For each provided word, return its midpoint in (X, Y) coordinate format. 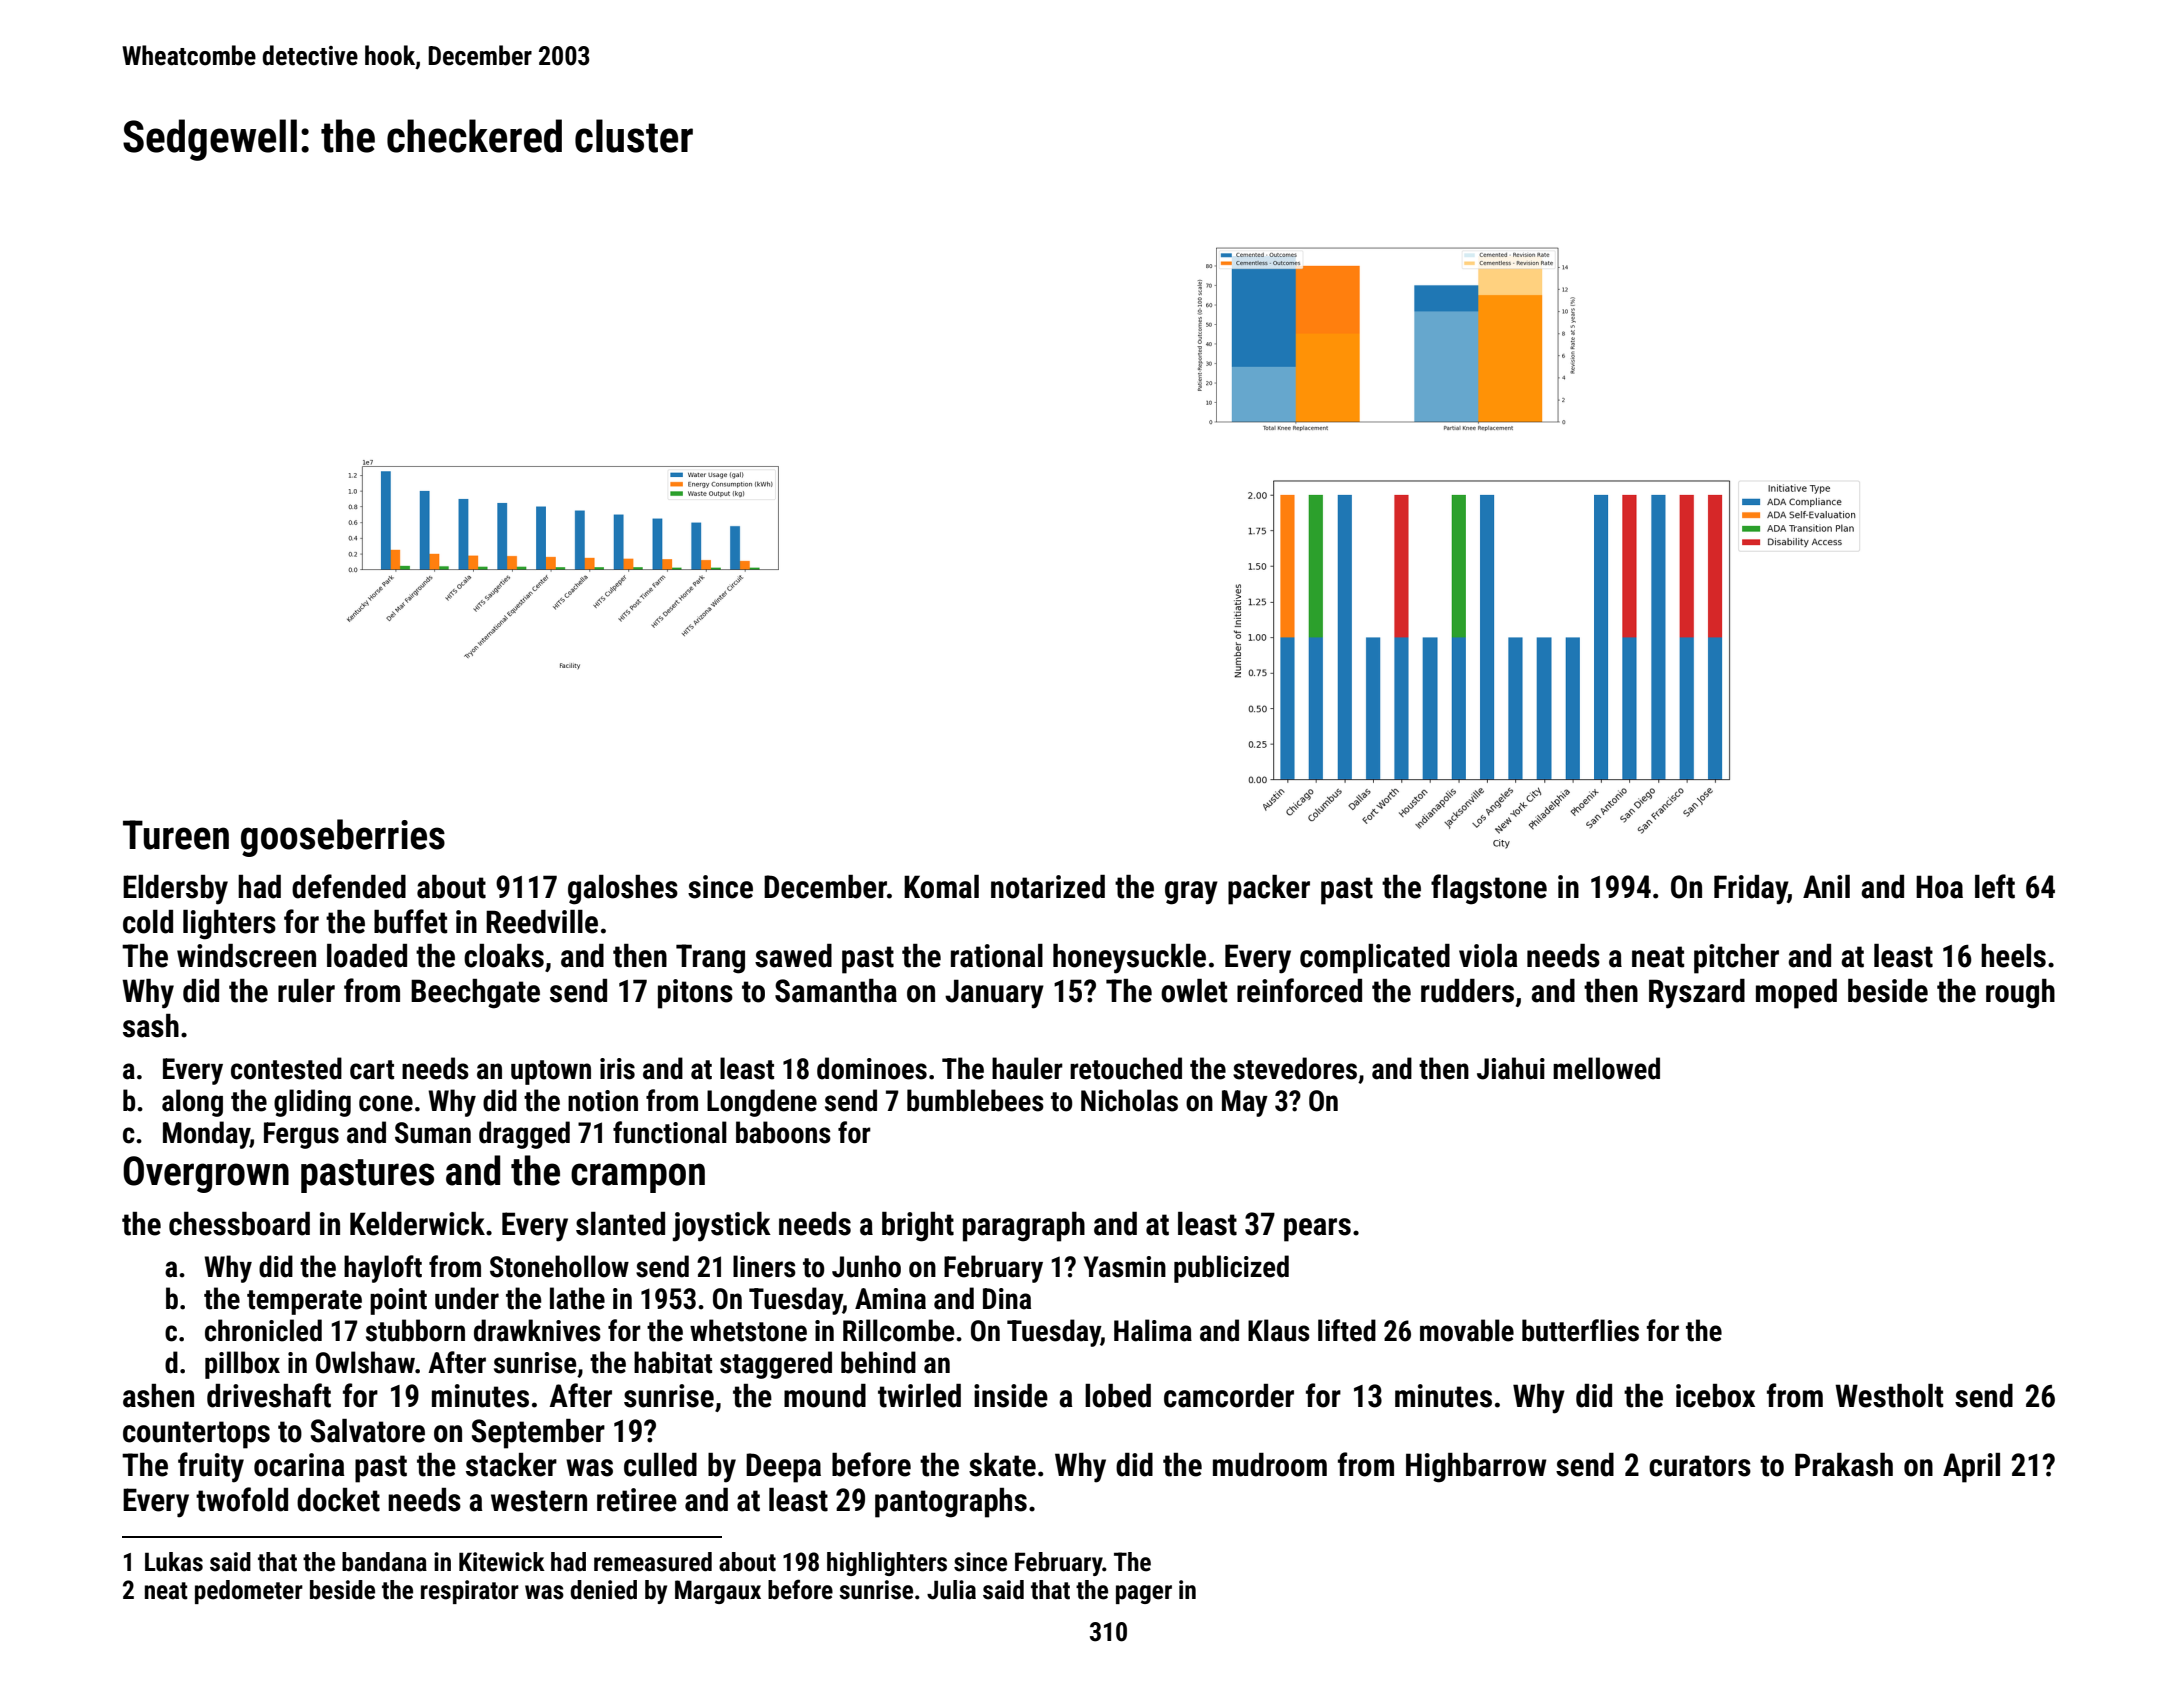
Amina (890, 1299)
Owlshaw (365, 1362)
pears (1317, 1230)
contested (286, 1068)
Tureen (176, 835)
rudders (1467, 991)
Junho (866, 1266)
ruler (306, 991)
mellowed (1606, 1068)
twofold (242, 1499)
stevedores (1295, 1068)
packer (1269, 890)
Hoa (1939, 887)
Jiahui (1511, 1068)
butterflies (1580, 1330)
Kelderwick (417, 1224)
